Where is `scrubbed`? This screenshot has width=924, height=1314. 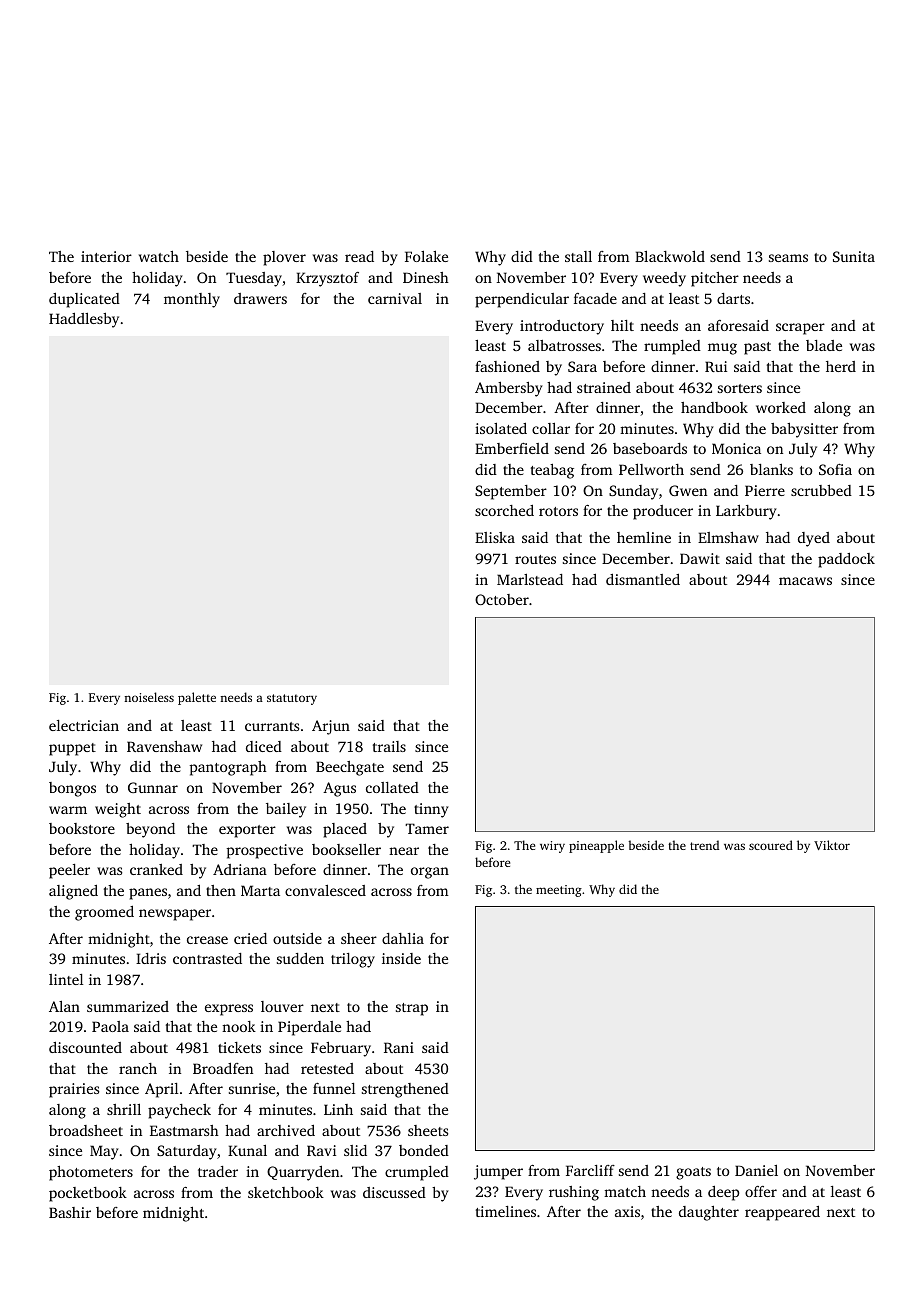 scrubbed is located at coordinates (821, 490).
